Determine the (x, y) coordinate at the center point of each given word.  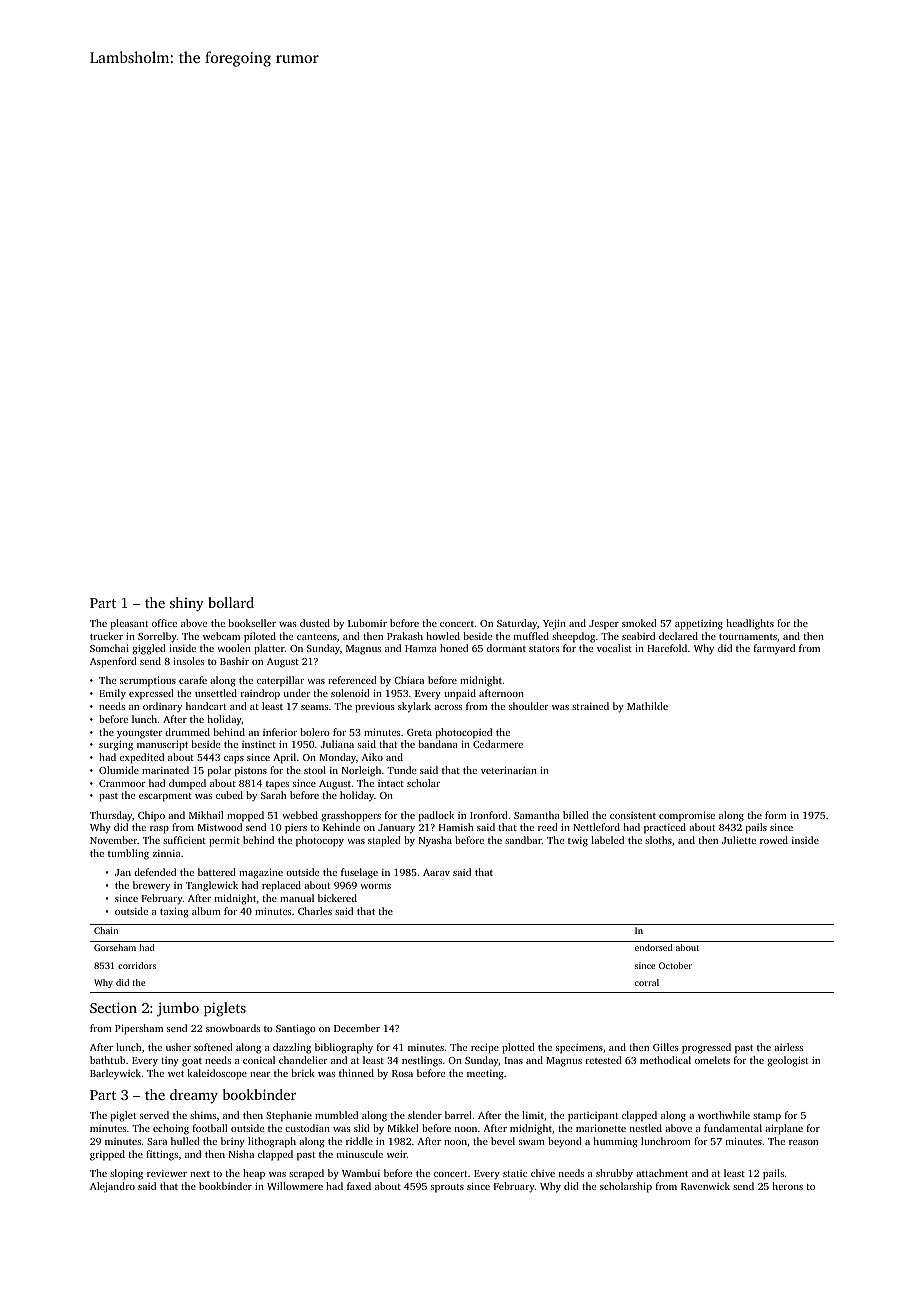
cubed (229, 795)
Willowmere (295, 1186)
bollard (231, 602)
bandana (438, 744)
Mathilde (647, 706)
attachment (662, 1173)
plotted (518, 1048)
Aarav (436, 872)
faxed (359, 1186)
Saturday (517, 624)
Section (113, 1007)
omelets (712, 1060)
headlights (750, 624)
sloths (658, 840)
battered (217, 872)
